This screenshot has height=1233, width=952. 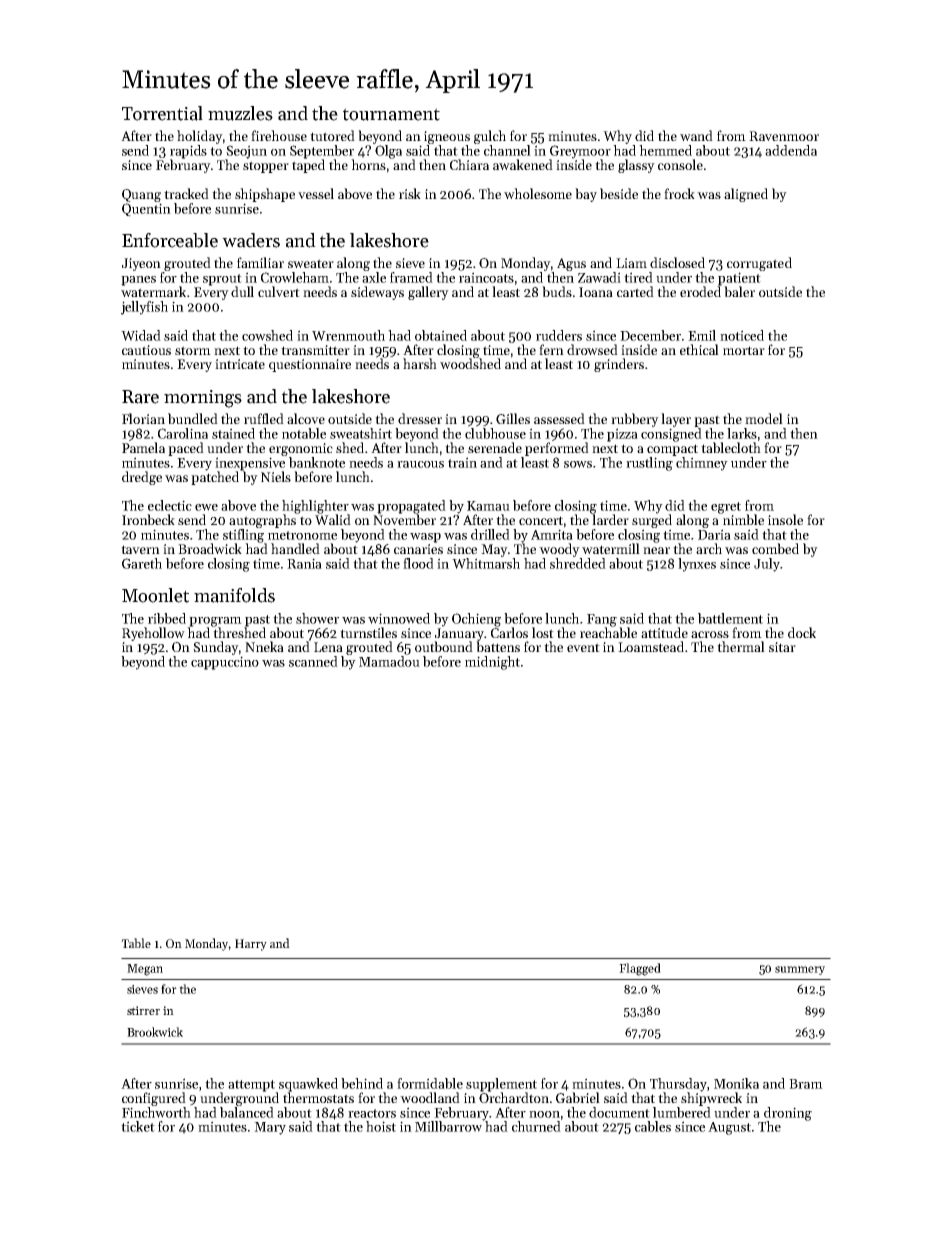 What do you see at coordinates (155, 595) in the screenshot?
I see `Moonlet` at bounding box center [155, 595].
